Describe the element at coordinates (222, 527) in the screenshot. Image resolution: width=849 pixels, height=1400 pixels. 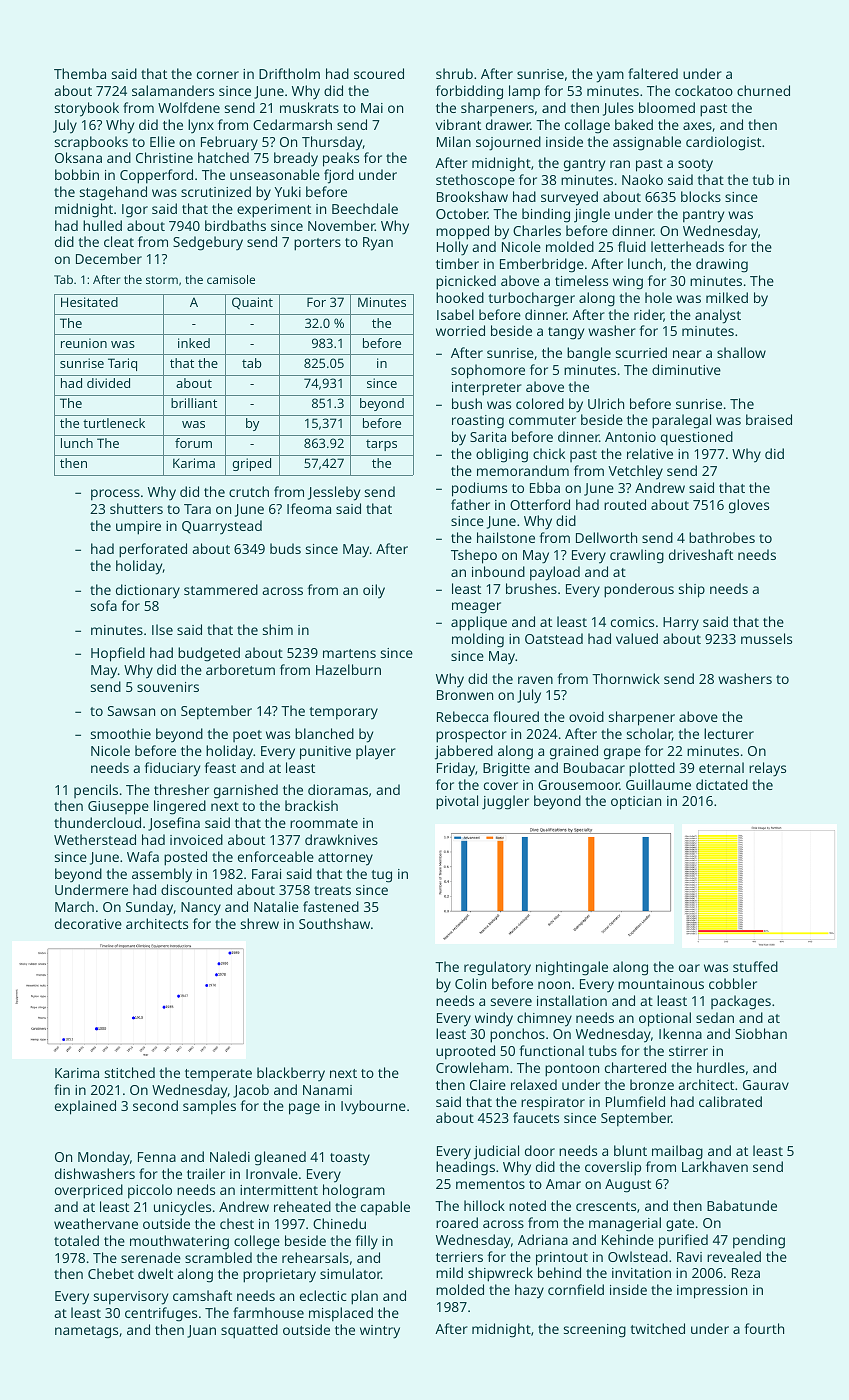
I see `Quarrystead` at that location.
